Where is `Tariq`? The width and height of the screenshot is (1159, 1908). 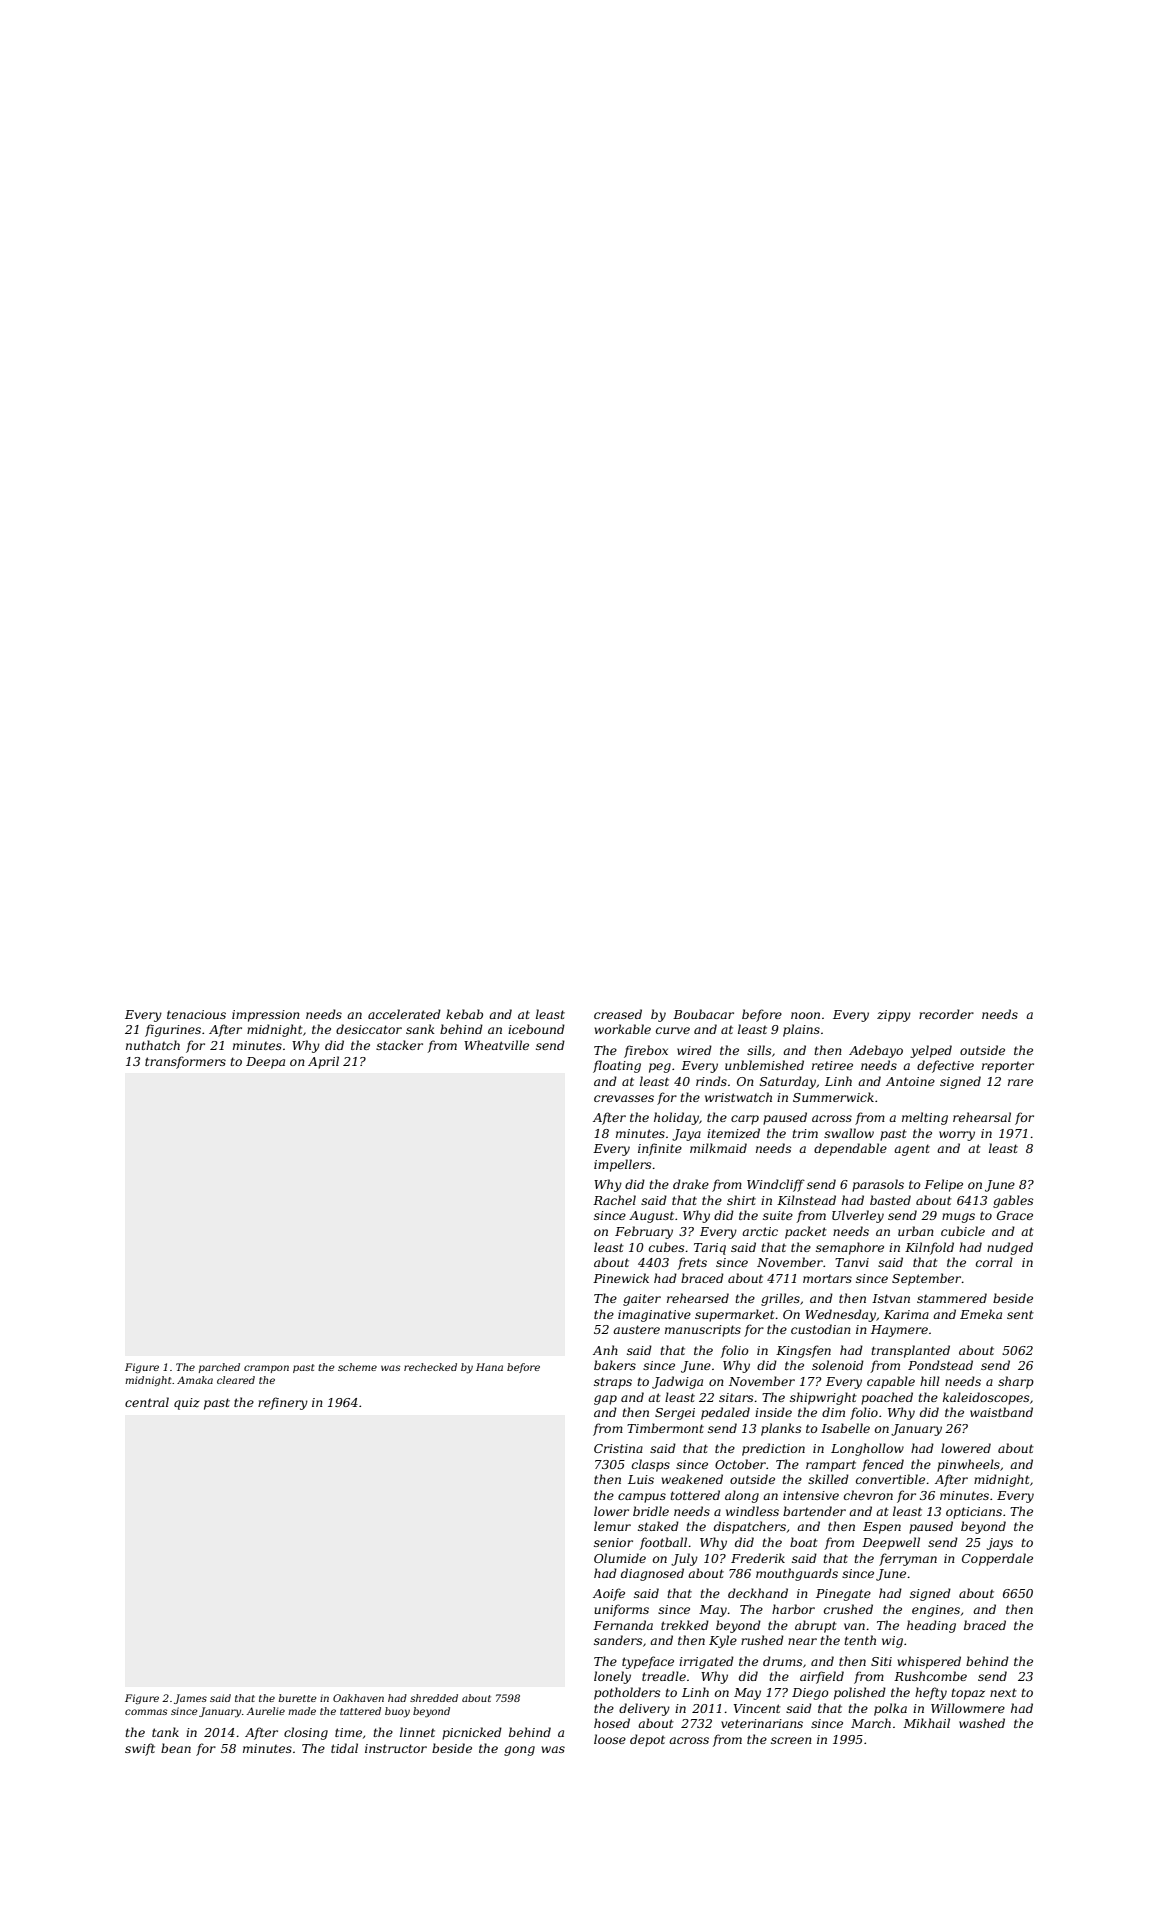
Tariq is located at coordinates (710, 1249).
